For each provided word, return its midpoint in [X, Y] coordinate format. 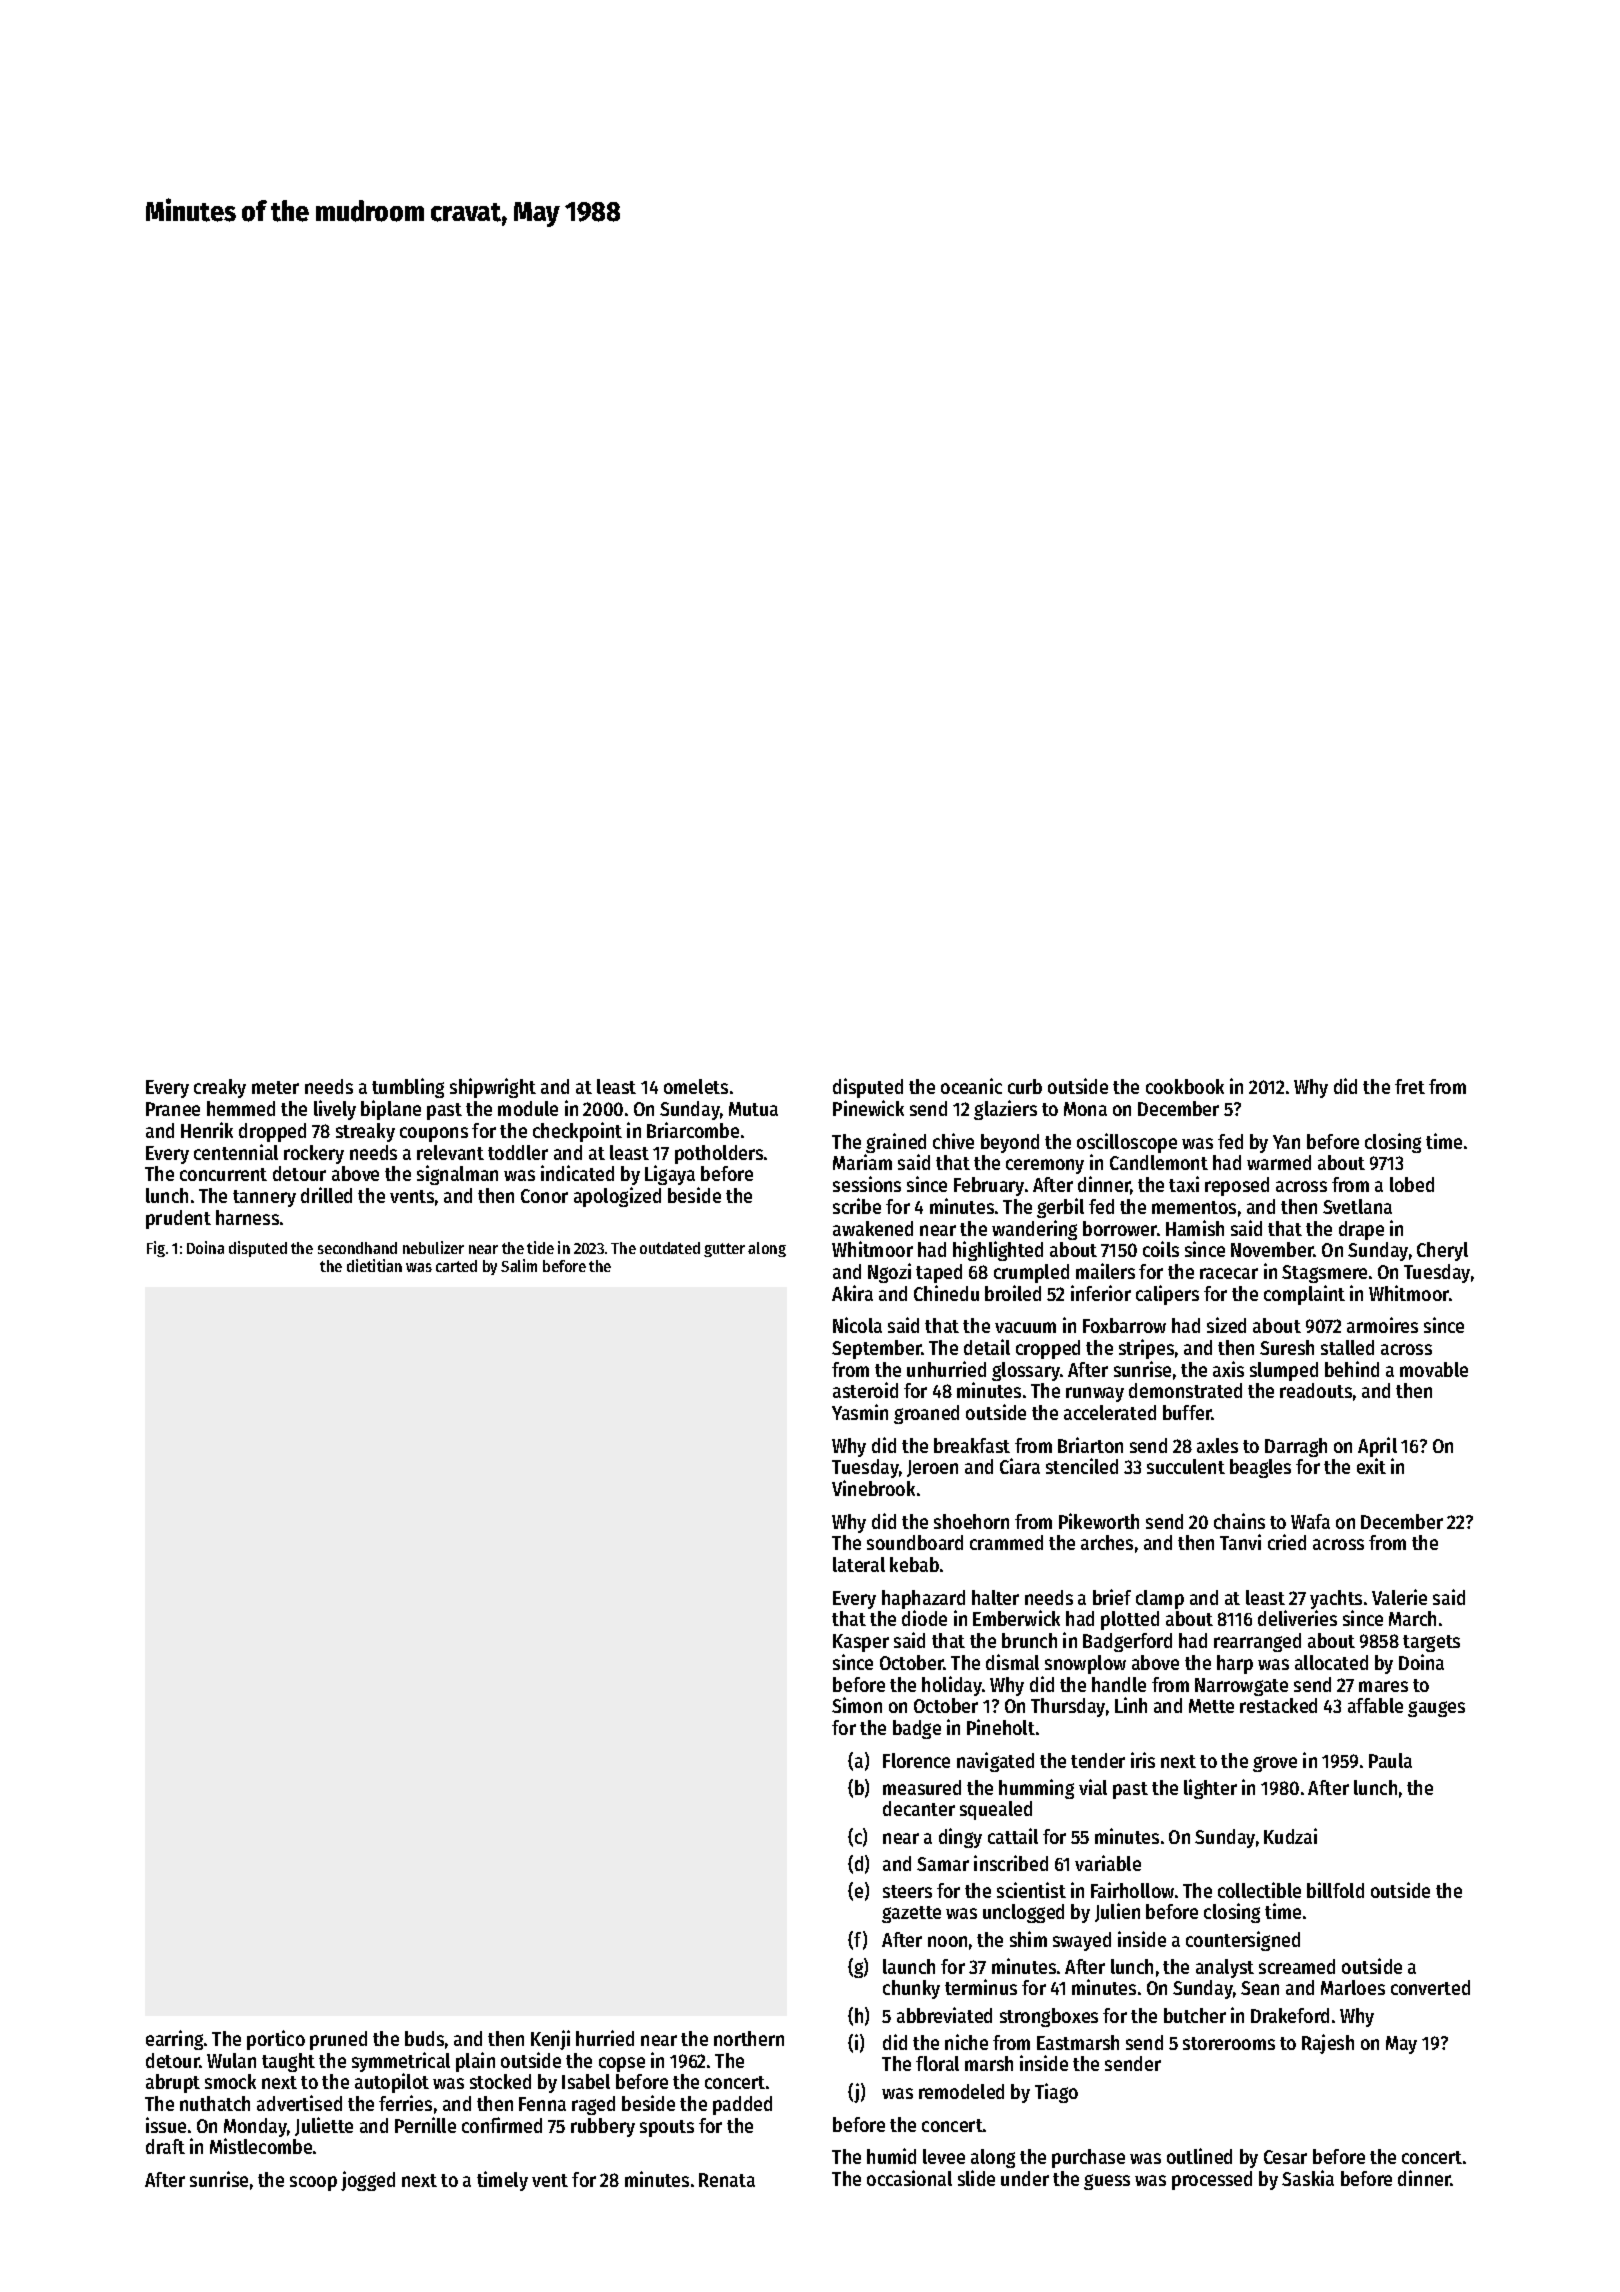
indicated [577, 1173]
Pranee [173, 1109]
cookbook [1185, 1086]
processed [1212, 2180]
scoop [313, 2183]
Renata [727, 2180]
